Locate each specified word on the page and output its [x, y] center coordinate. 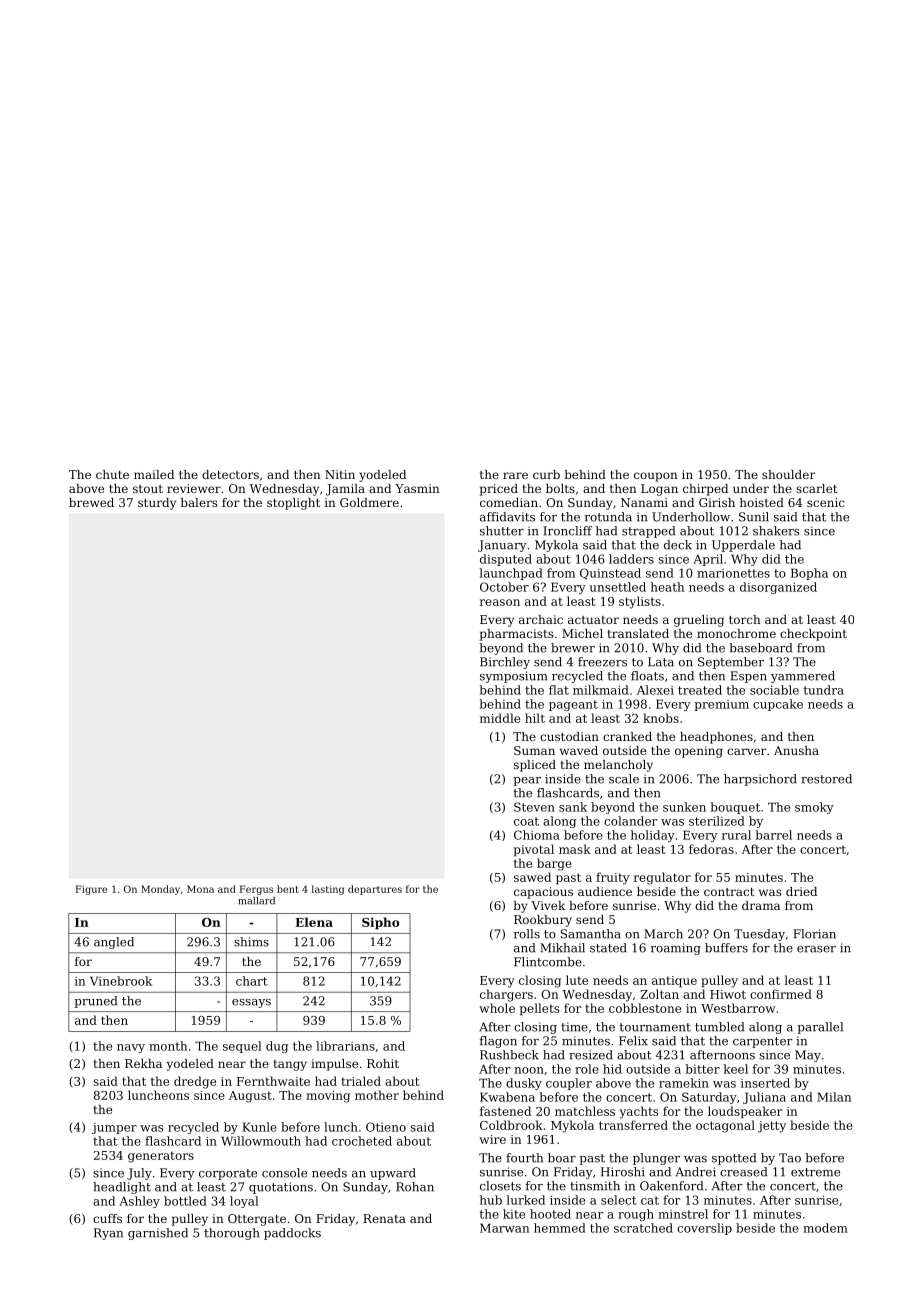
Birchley [505, 663]
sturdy [157, 504]
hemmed [560, 1228]
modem [825, 1228]
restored [826, 779]
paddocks [292, 1234]
